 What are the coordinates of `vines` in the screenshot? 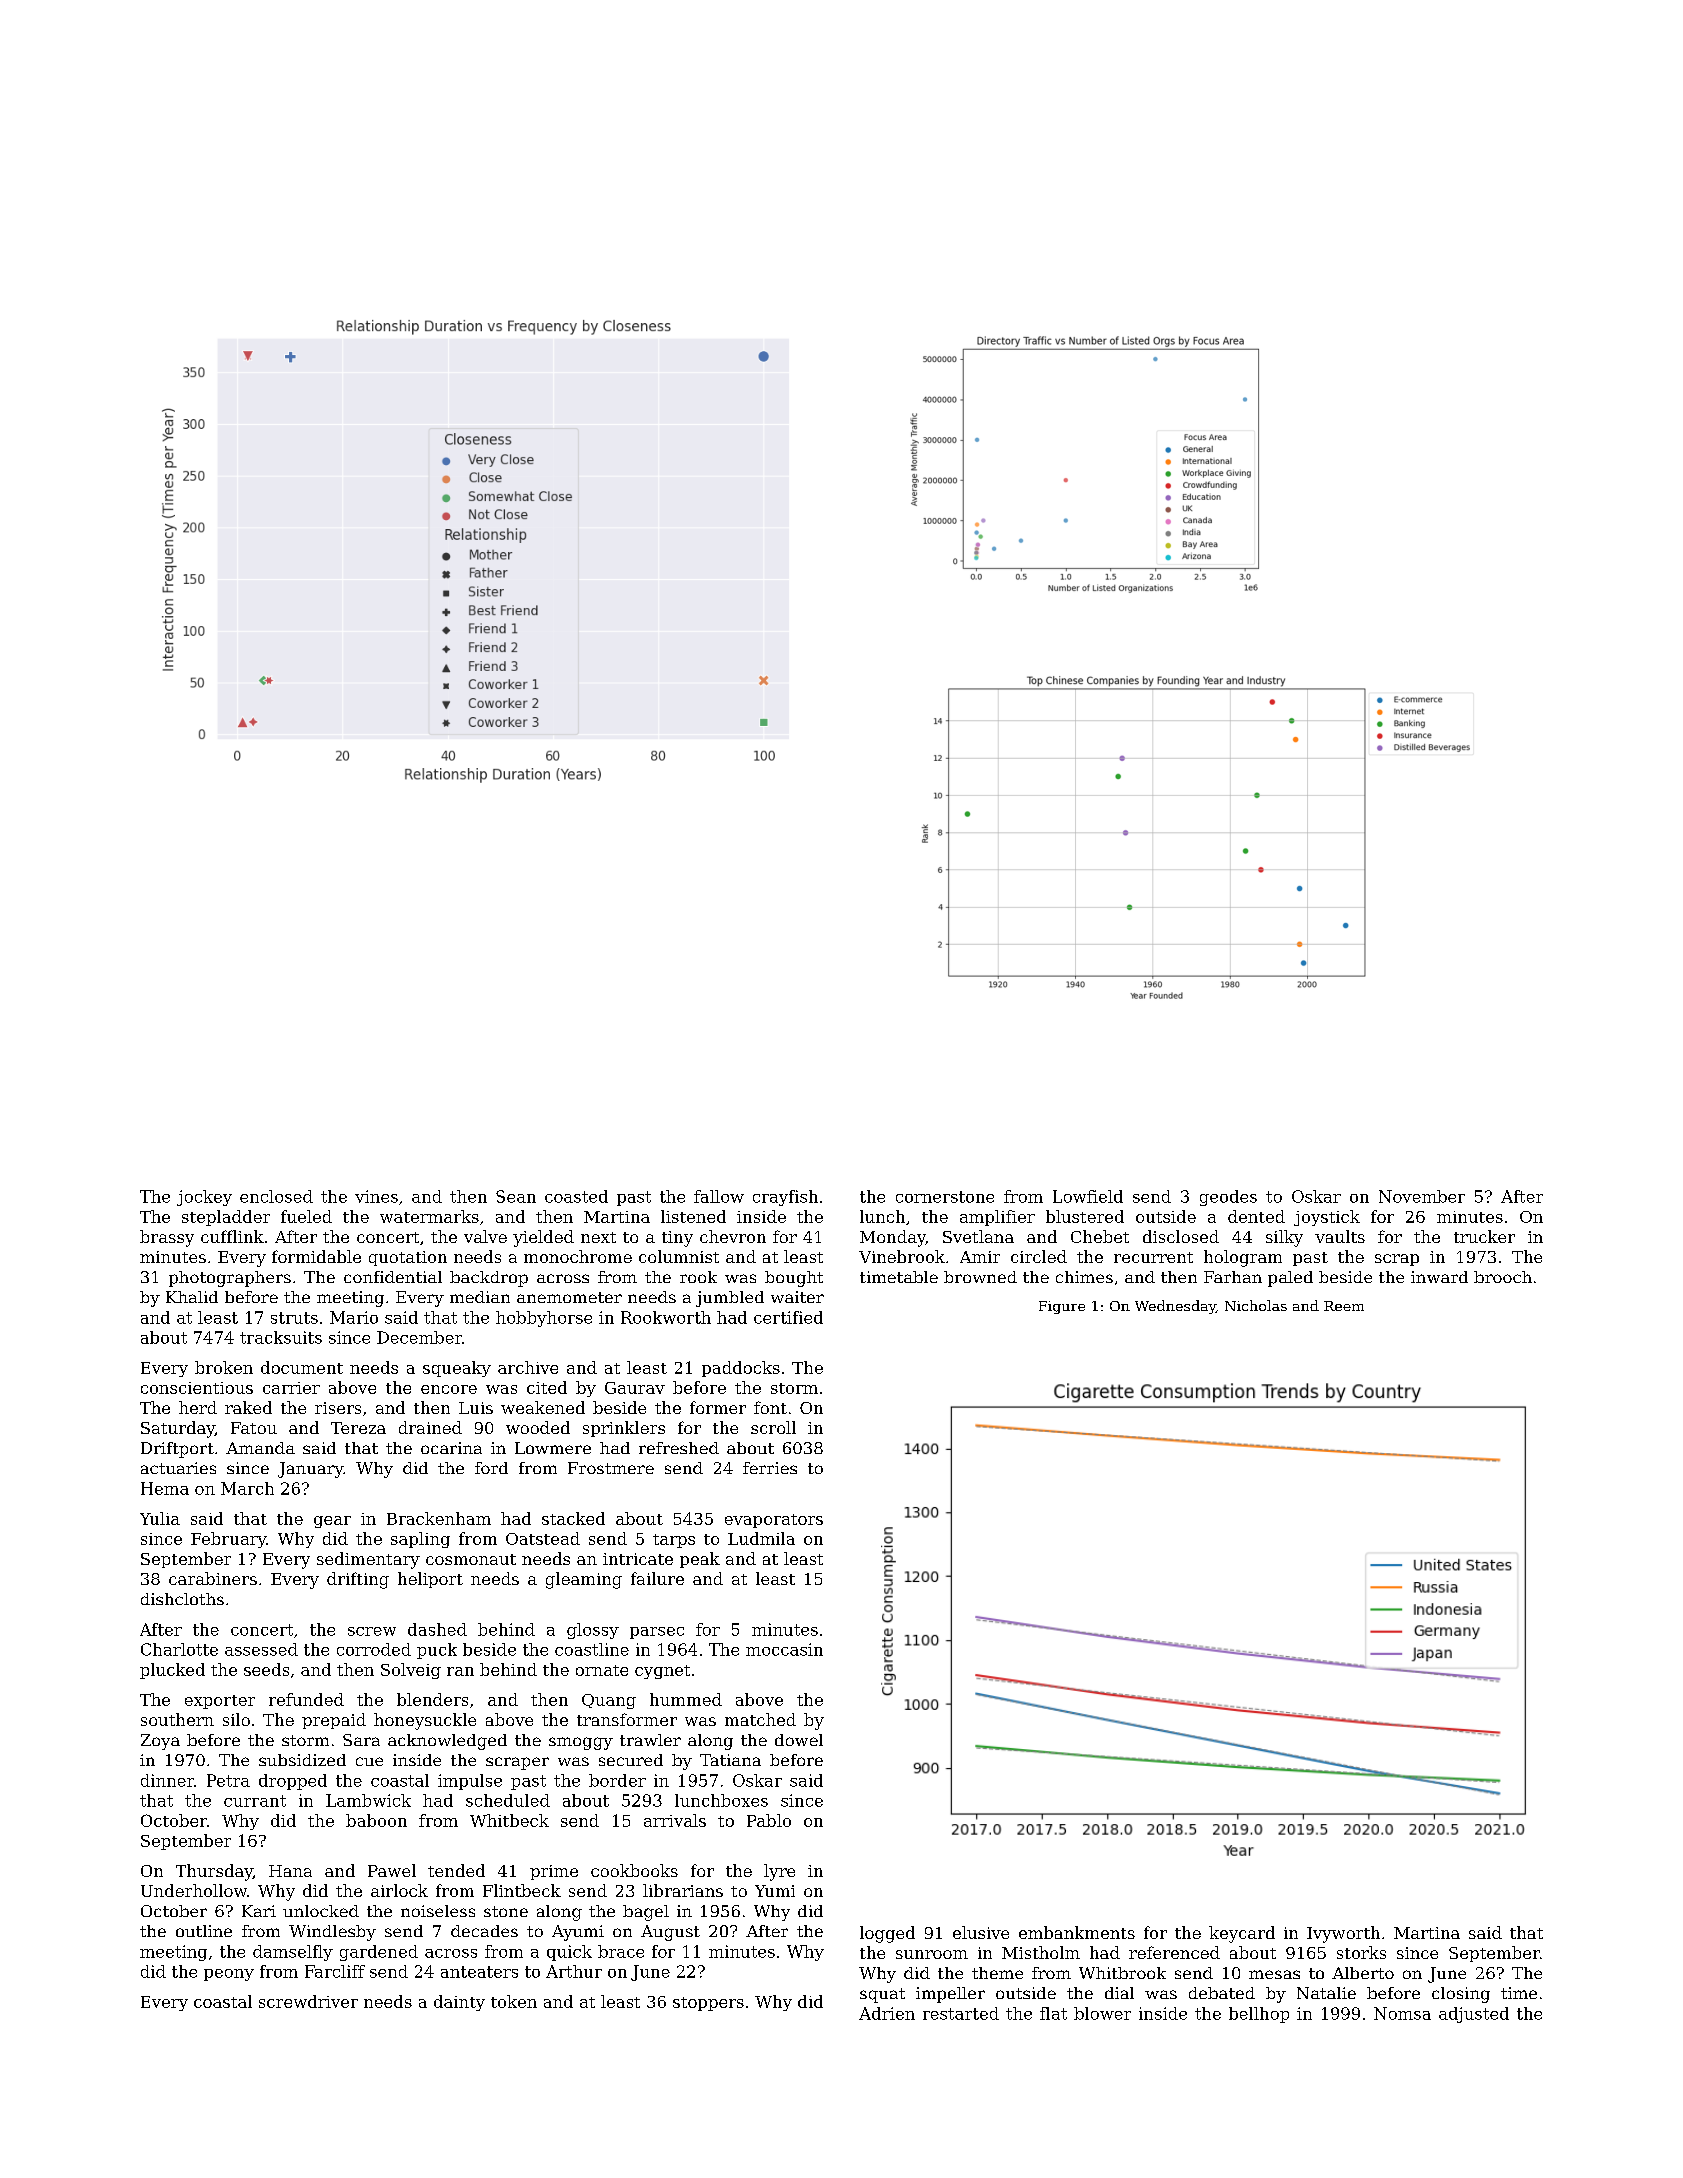 It's located at (376, 1196).
